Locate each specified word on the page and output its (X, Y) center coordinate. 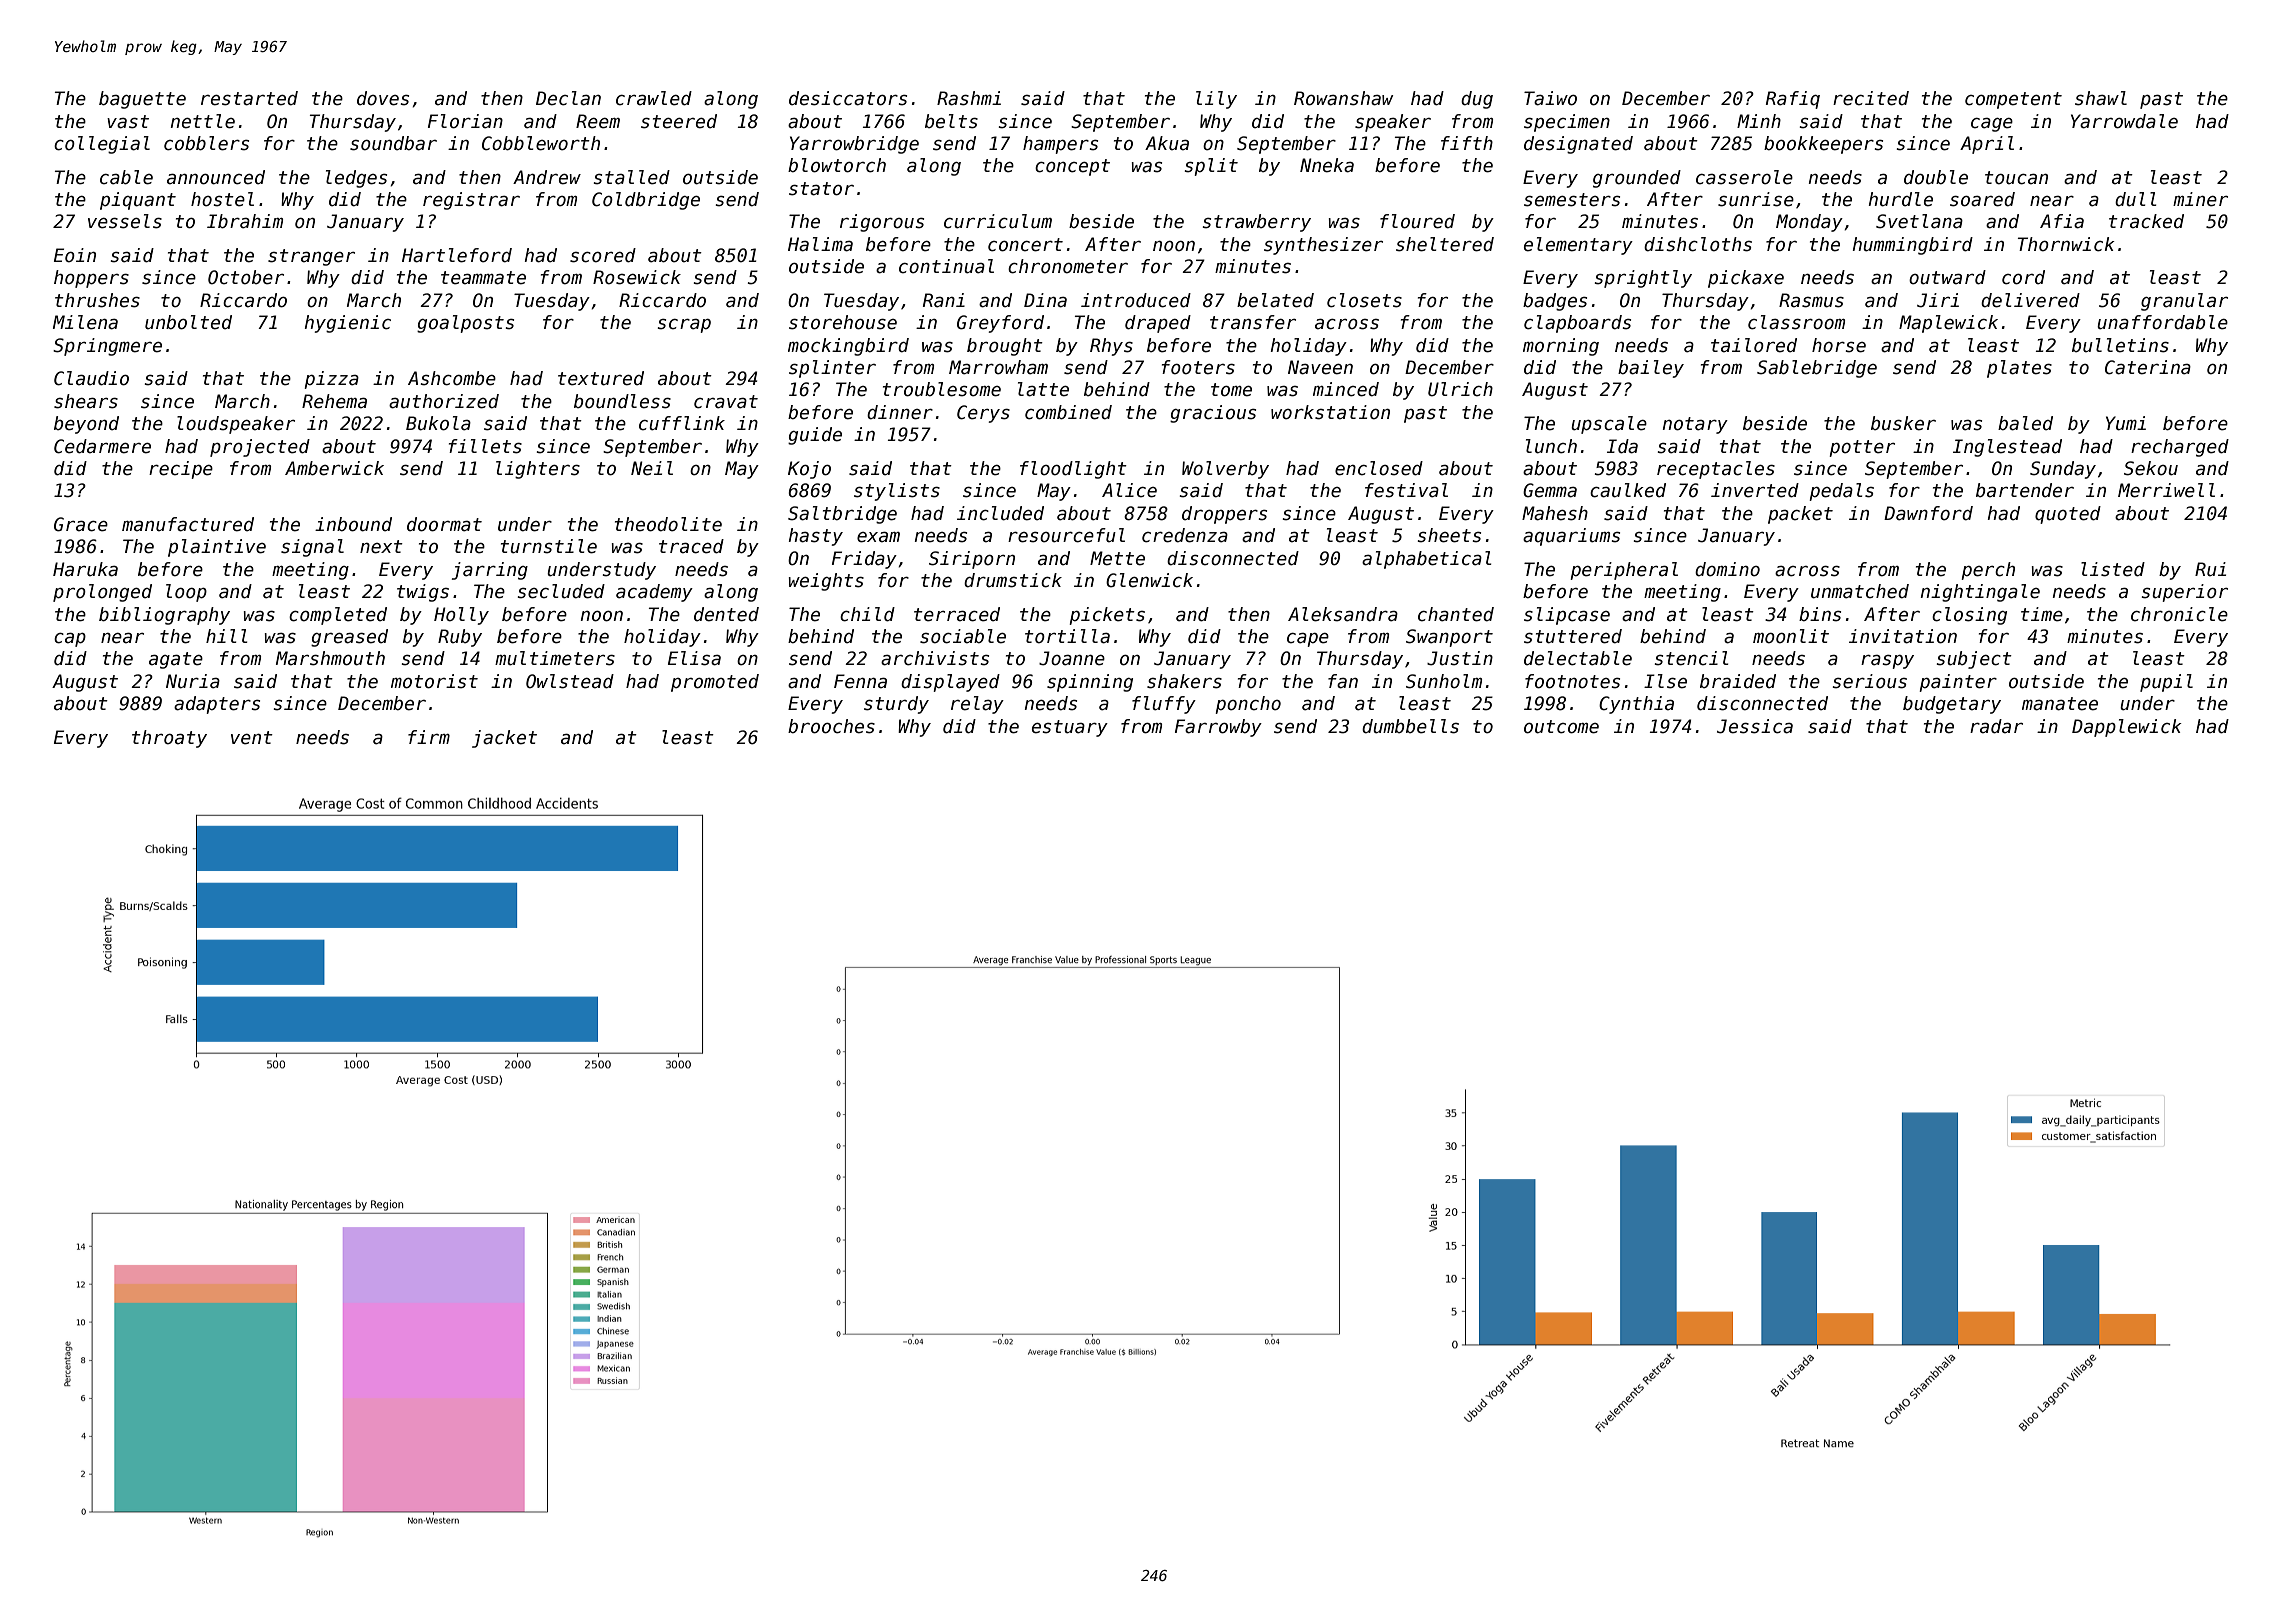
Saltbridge (842, 515)
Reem (598, 121)
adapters (217, 705)
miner (2200, 199)
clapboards (1577, 324)
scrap (684, 326)
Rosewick (637, 277)
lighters (538, 470)
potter (1862, 448)
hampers (1060, 145)
